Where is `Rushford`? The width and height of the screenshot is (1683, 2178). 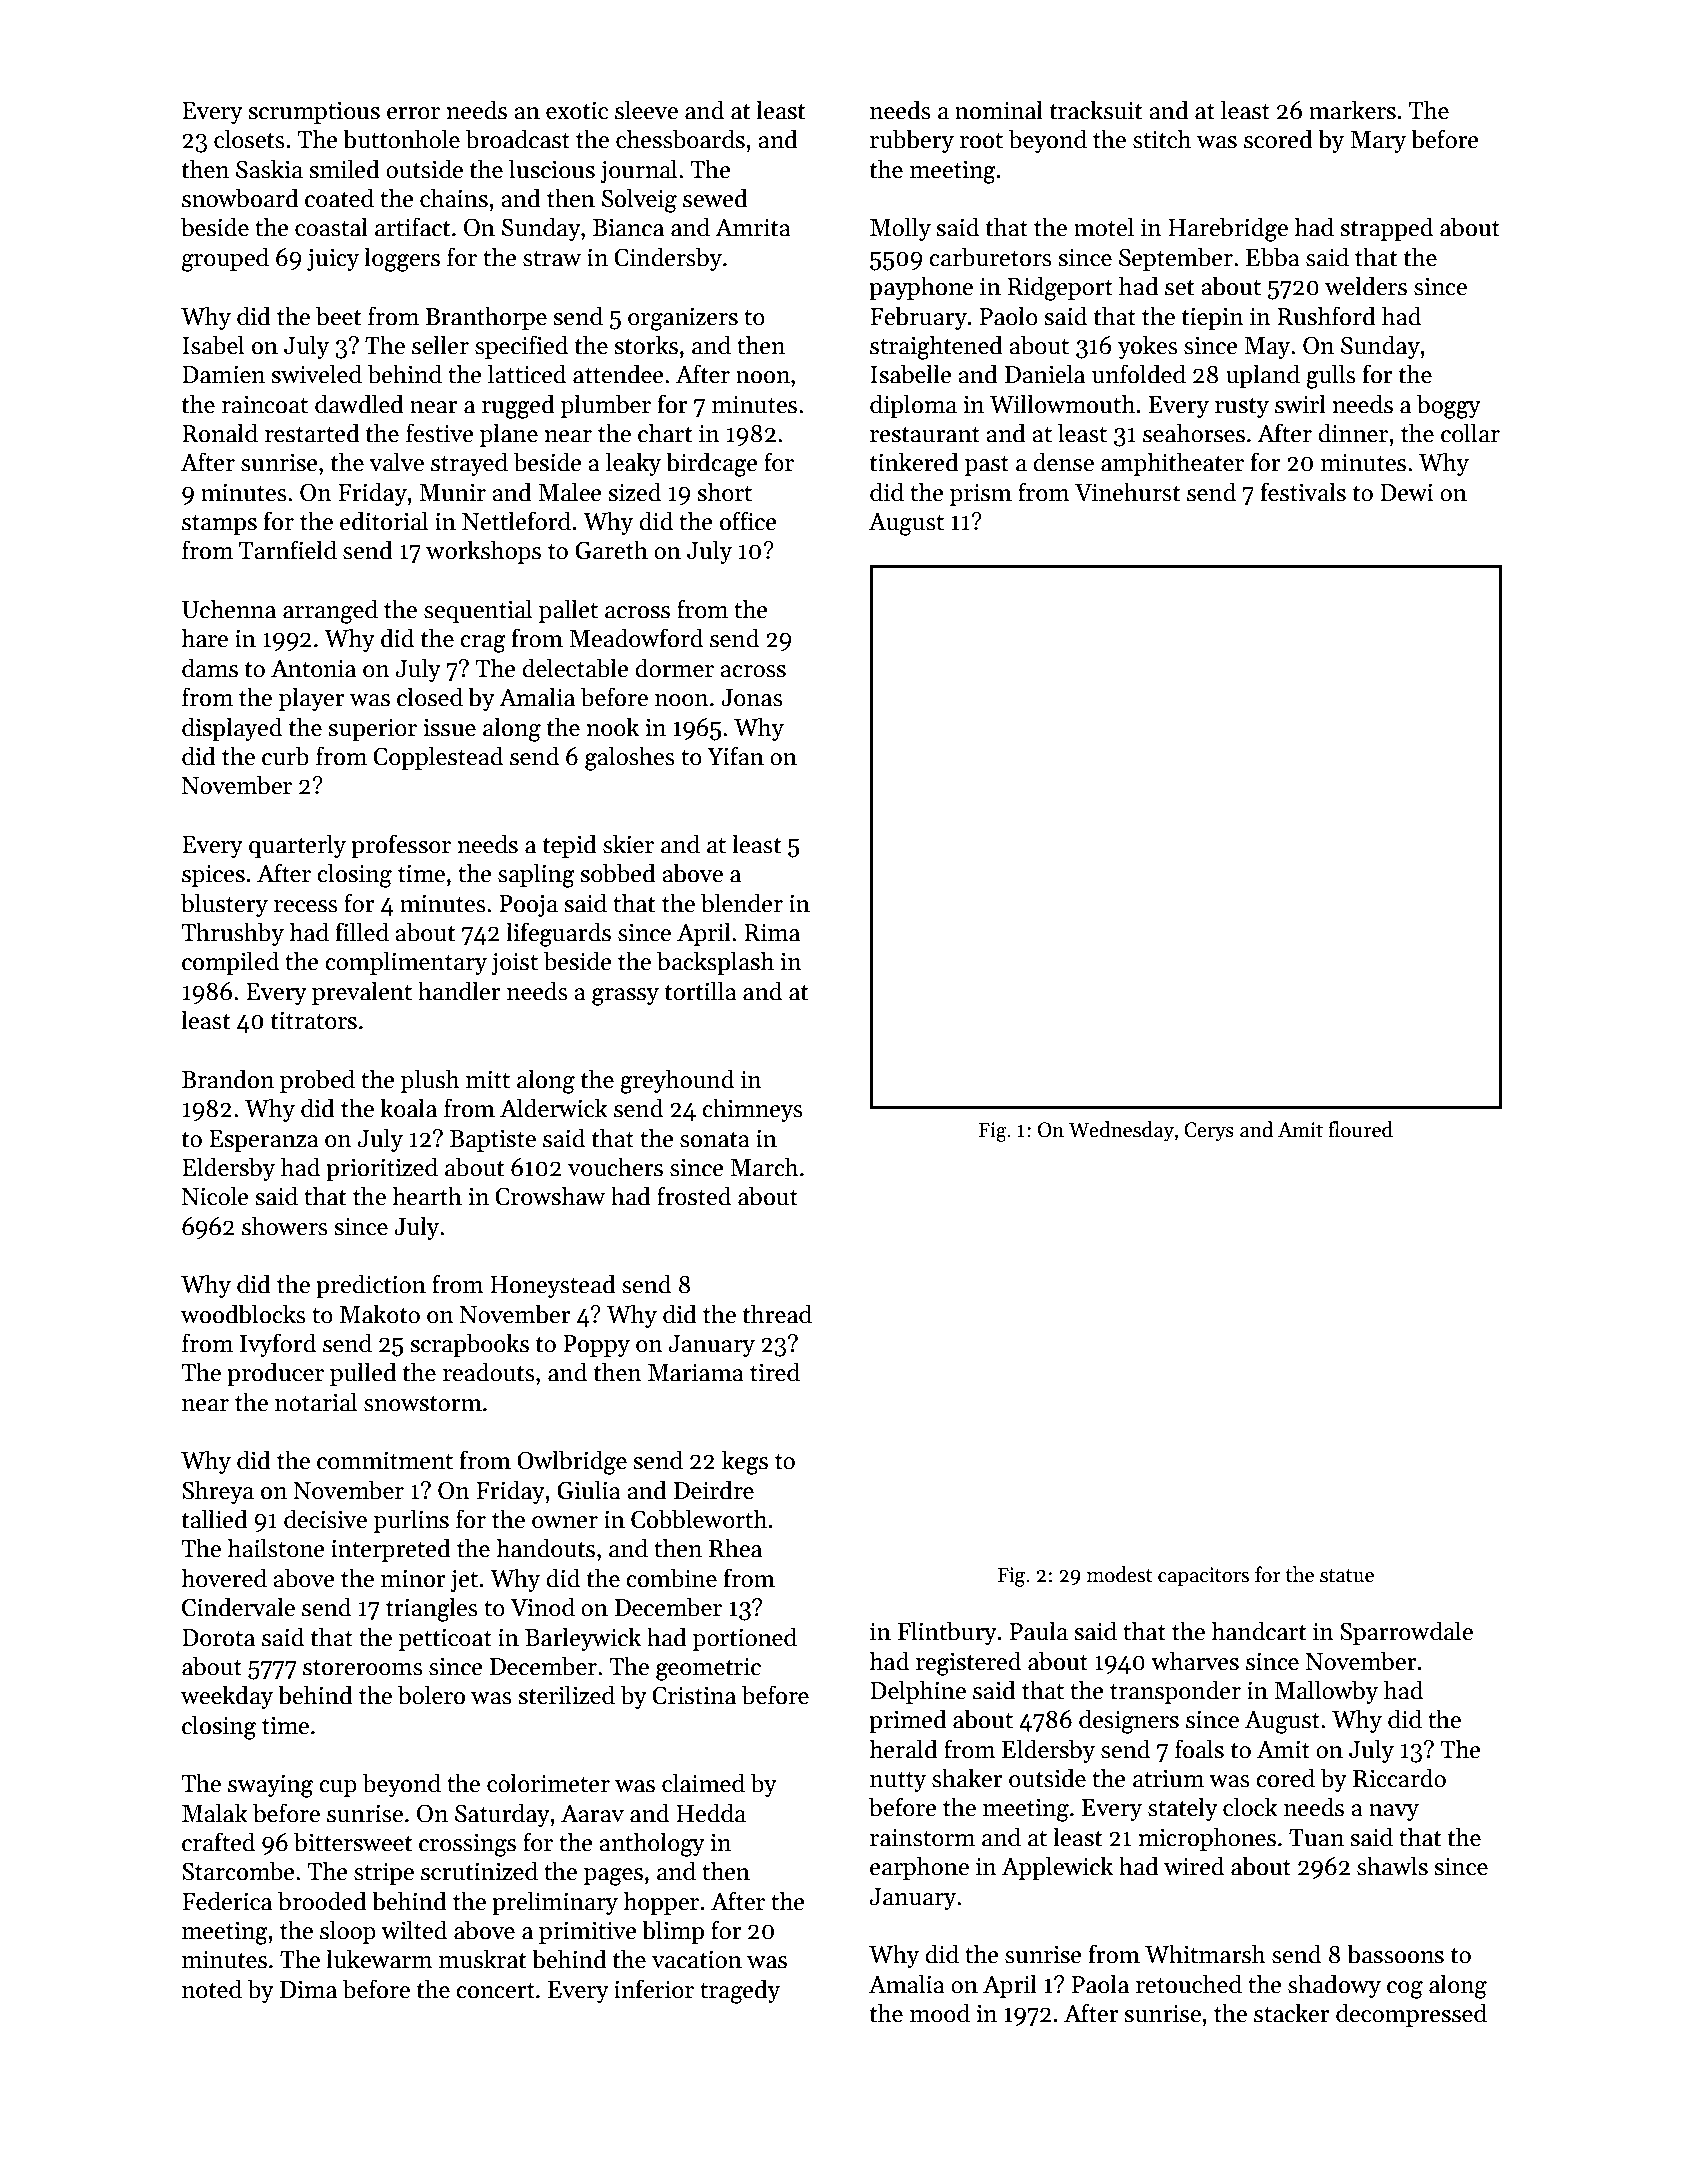 Rushford is located at coordinates (1326, 316).
